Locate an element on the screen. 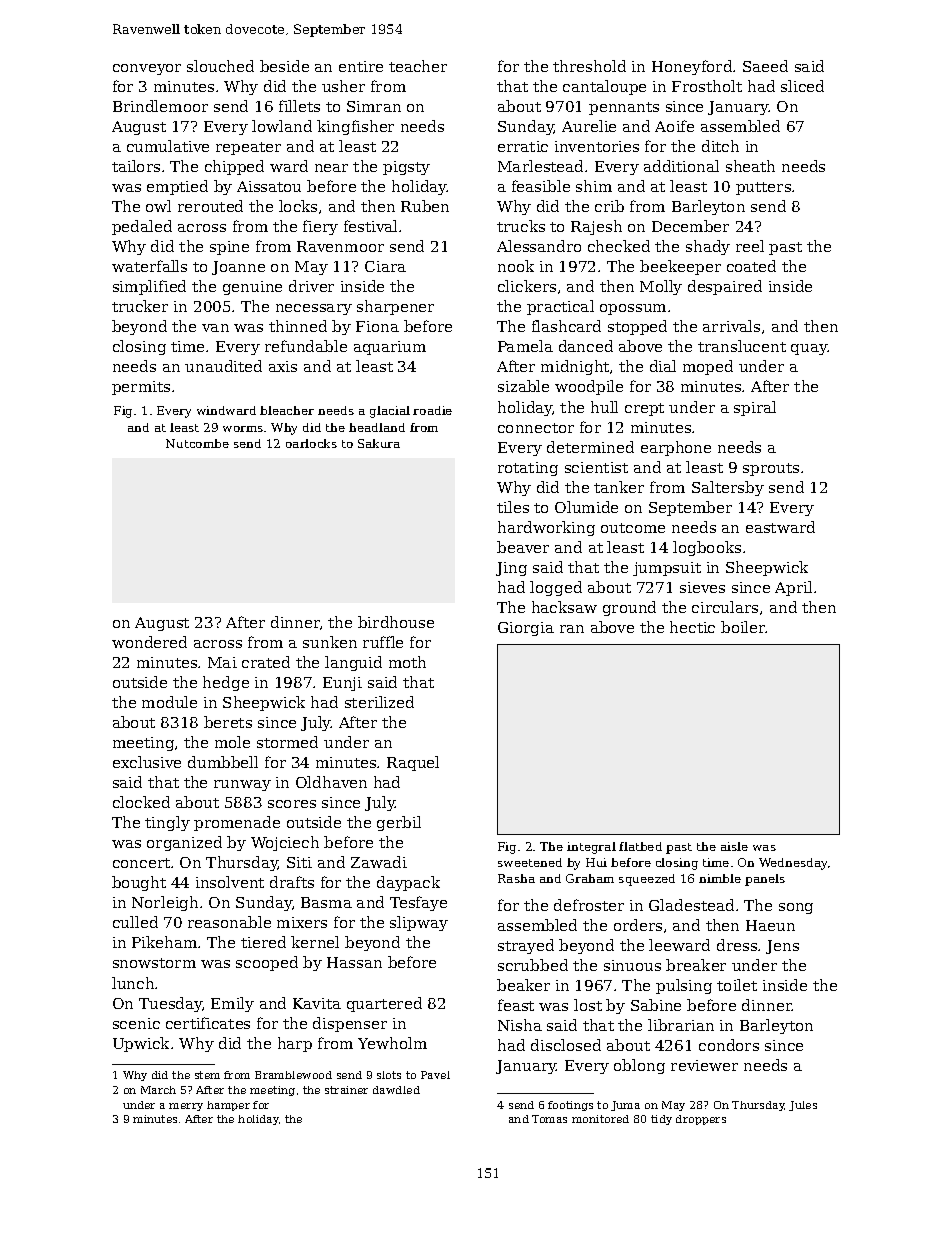 Image resolution: width=952 pixels, height=1233 pixels. tiles is located at coordinates (513, 507).
